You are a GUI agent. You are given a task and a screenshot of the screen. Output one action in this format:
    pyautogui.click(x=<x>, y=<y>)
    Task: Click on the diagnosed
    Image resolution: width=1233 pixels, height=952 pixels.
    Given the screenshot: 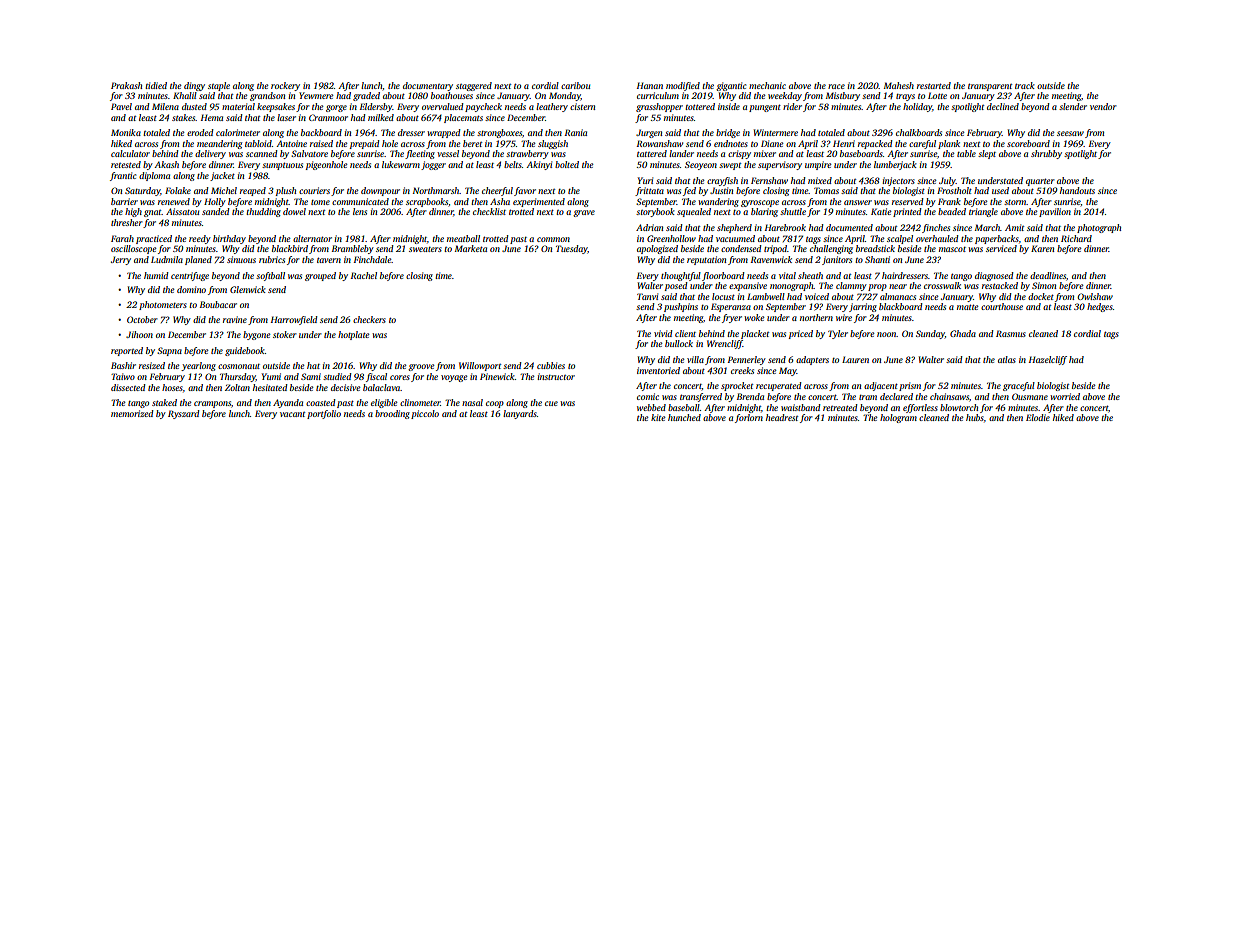 What is the action you would take?
    pyautogui.click(x=994, y=276)
